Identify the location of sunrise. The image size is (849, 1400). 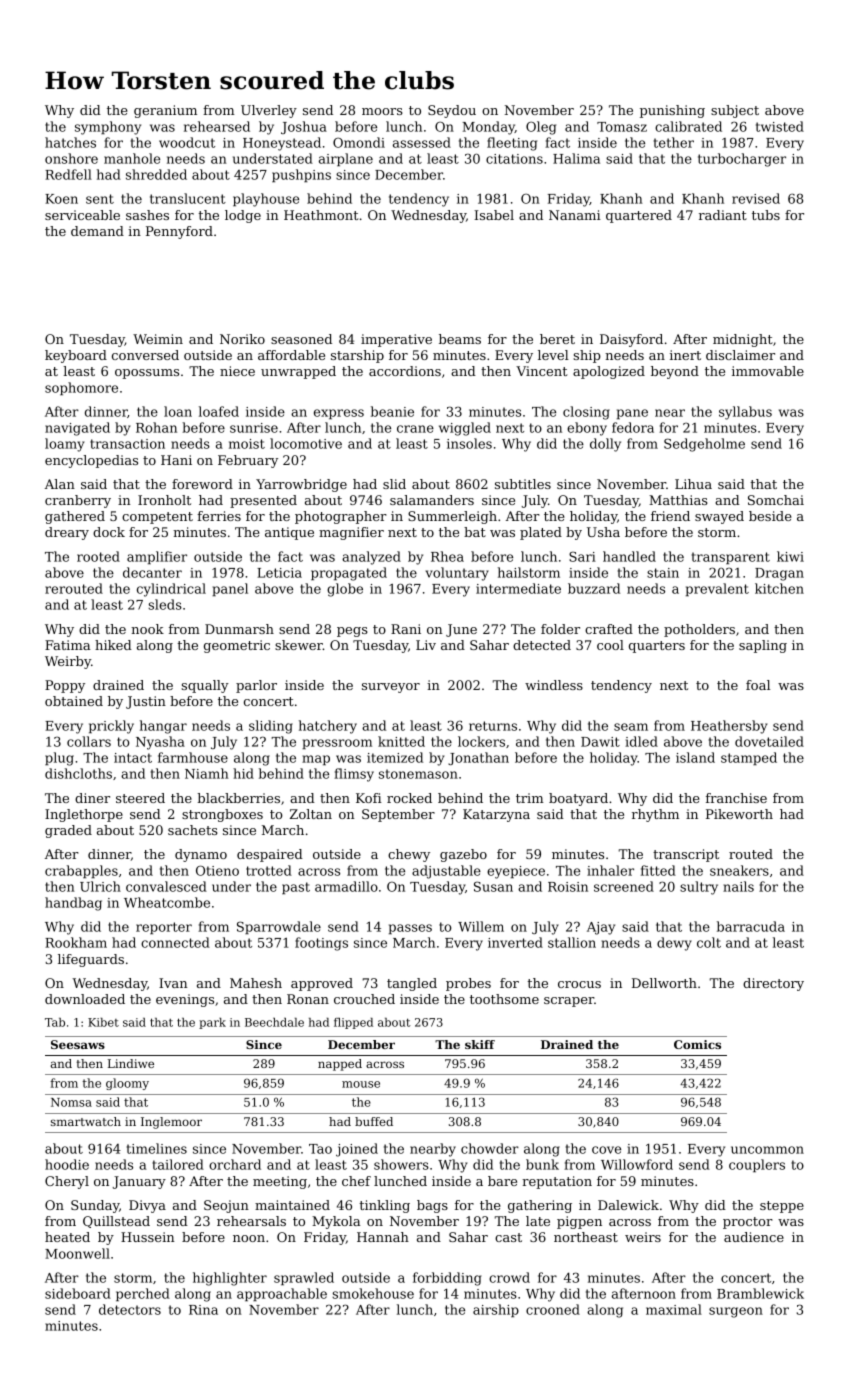
(254, 428).
